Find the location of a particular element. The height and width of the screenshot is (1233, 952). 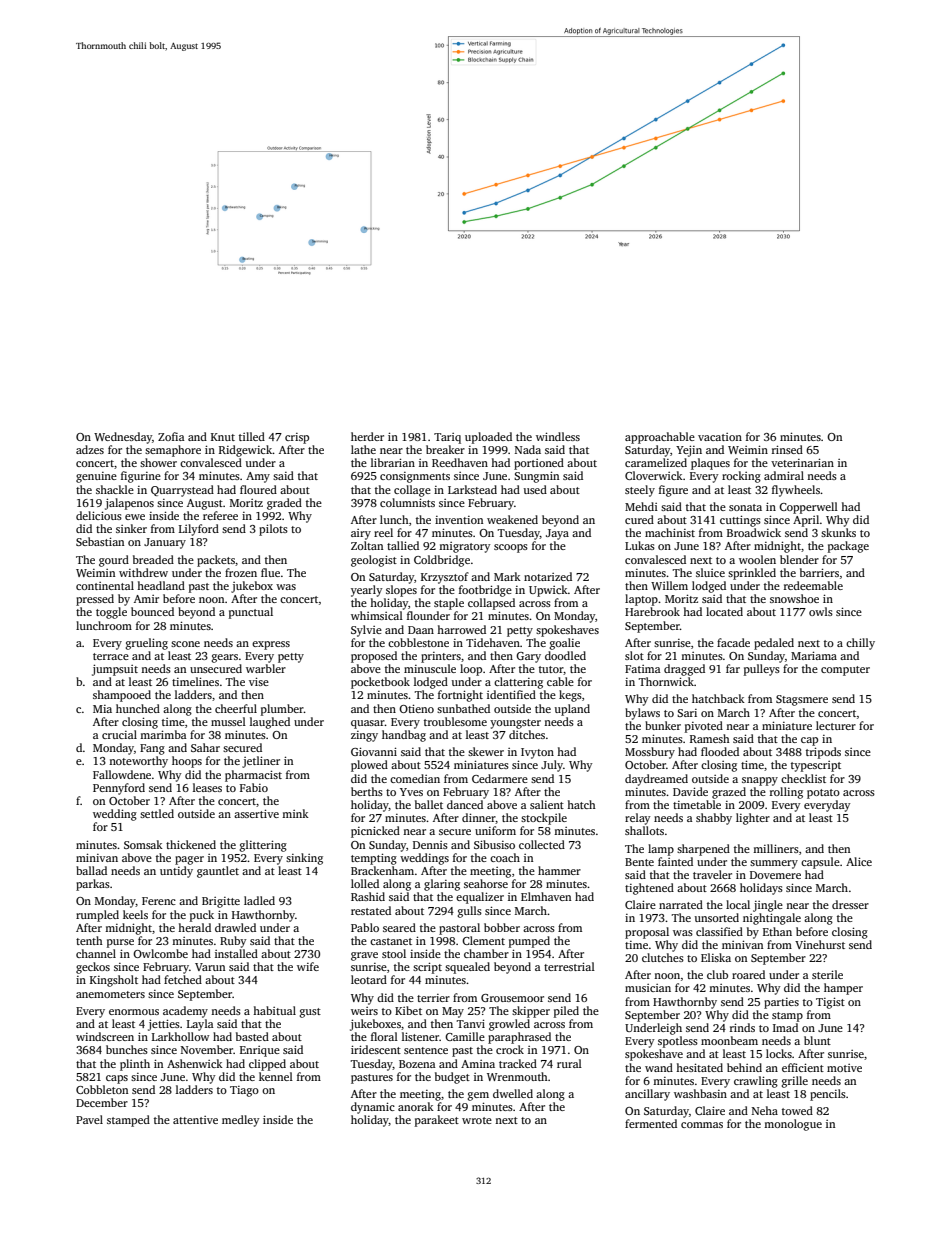

laughed is located at coordinates (270, 723).
